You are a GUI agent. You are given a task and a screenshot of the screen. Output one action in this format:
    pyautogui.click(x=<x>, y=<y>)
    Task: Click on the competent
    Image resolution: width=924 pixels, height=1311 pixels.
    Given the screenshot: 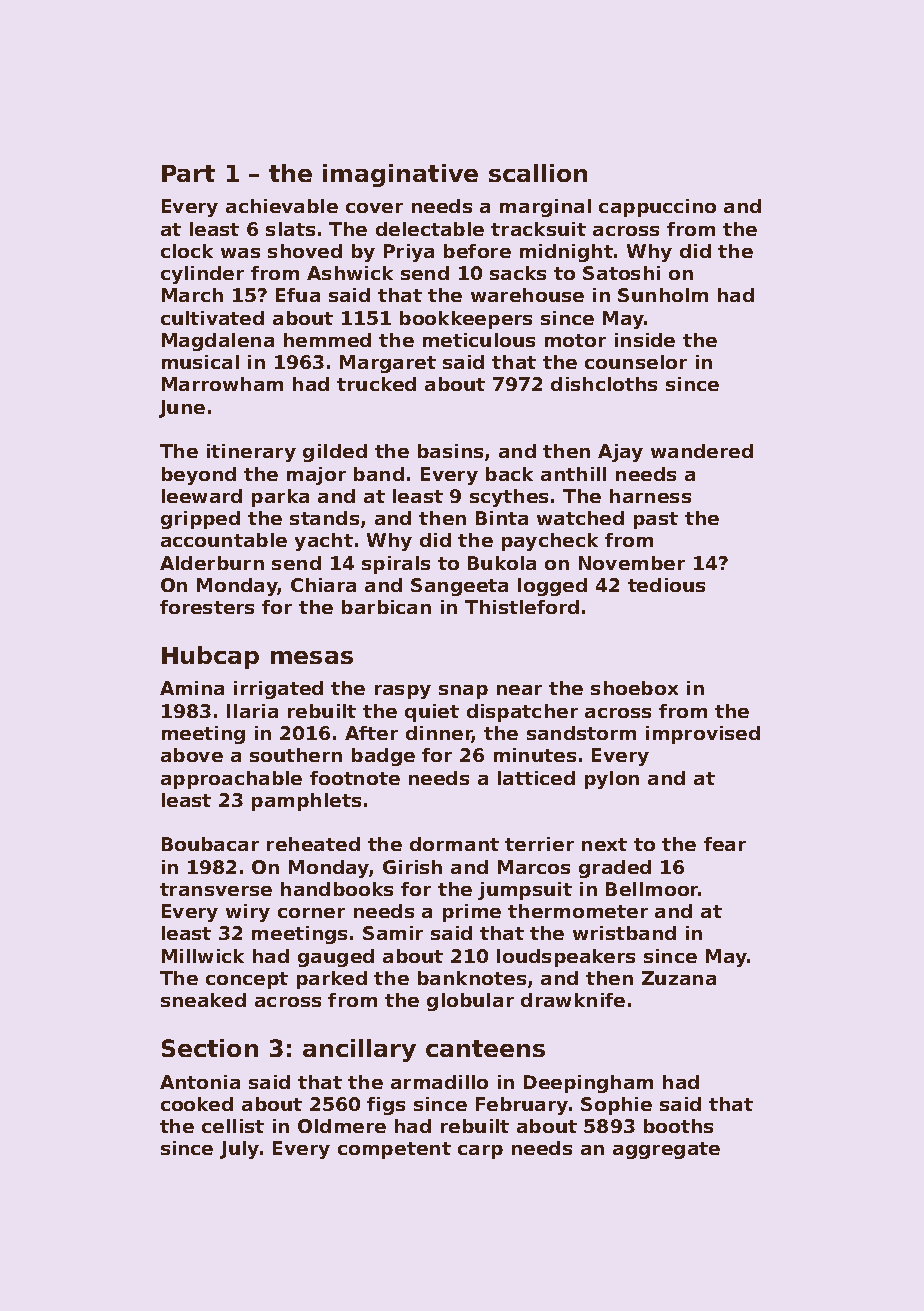 What is the action you would take?
    pyautogui.click(x=394, y=1150)
